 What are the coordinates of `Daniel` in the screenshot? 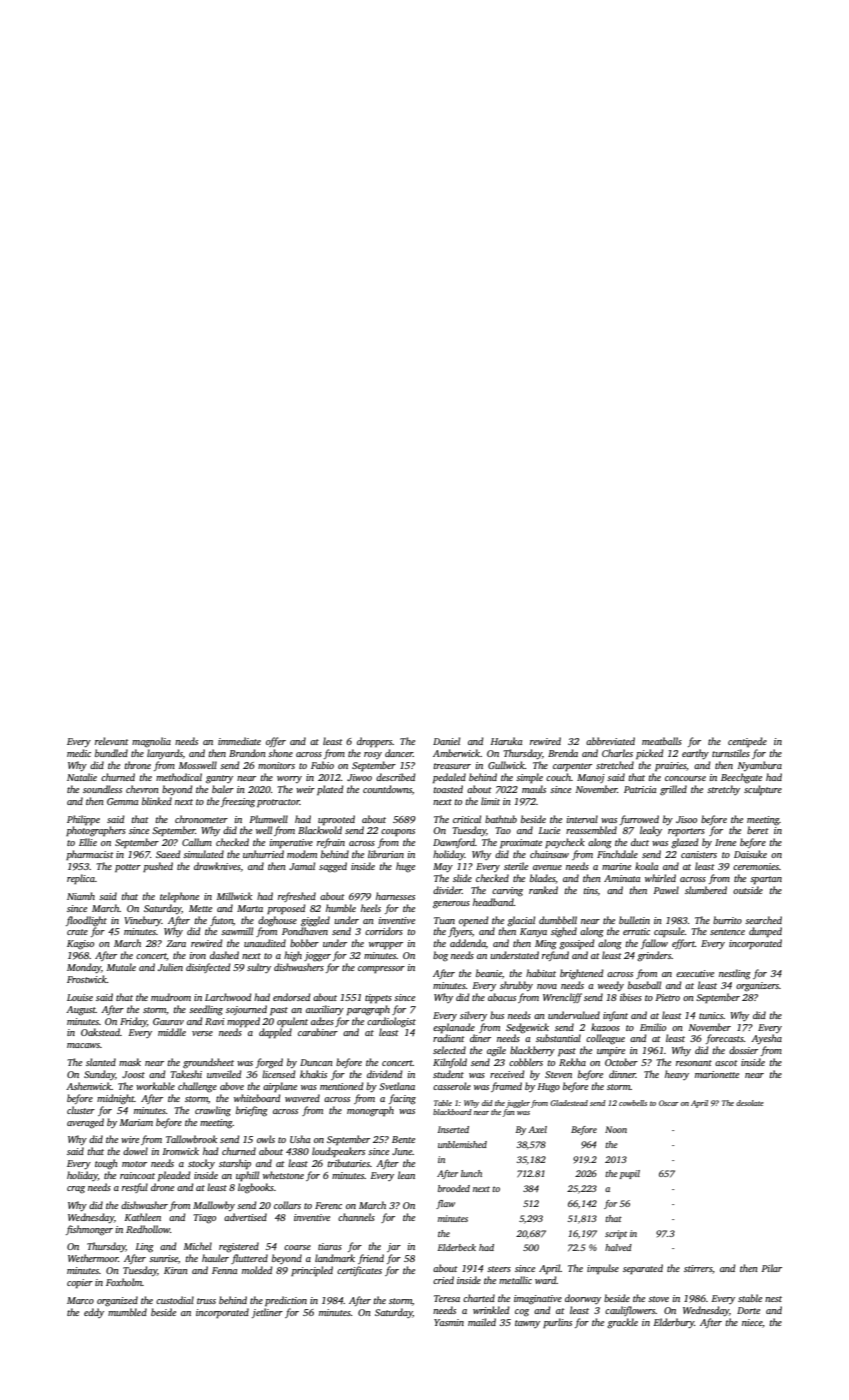 It's located at (446, 741).
